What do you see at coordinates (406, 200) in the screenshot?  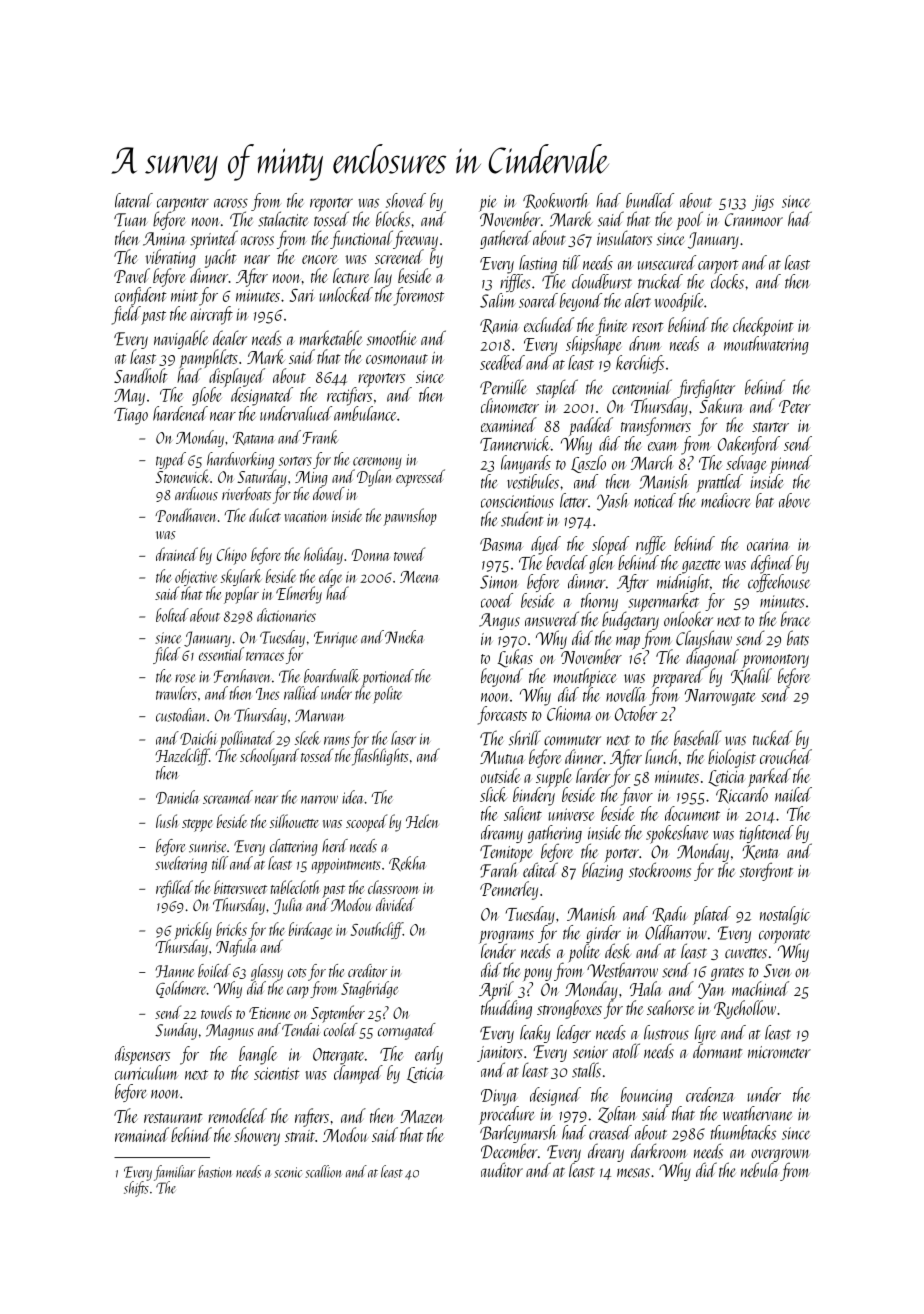 I see `shoved` at bounding box center [406, 200].
